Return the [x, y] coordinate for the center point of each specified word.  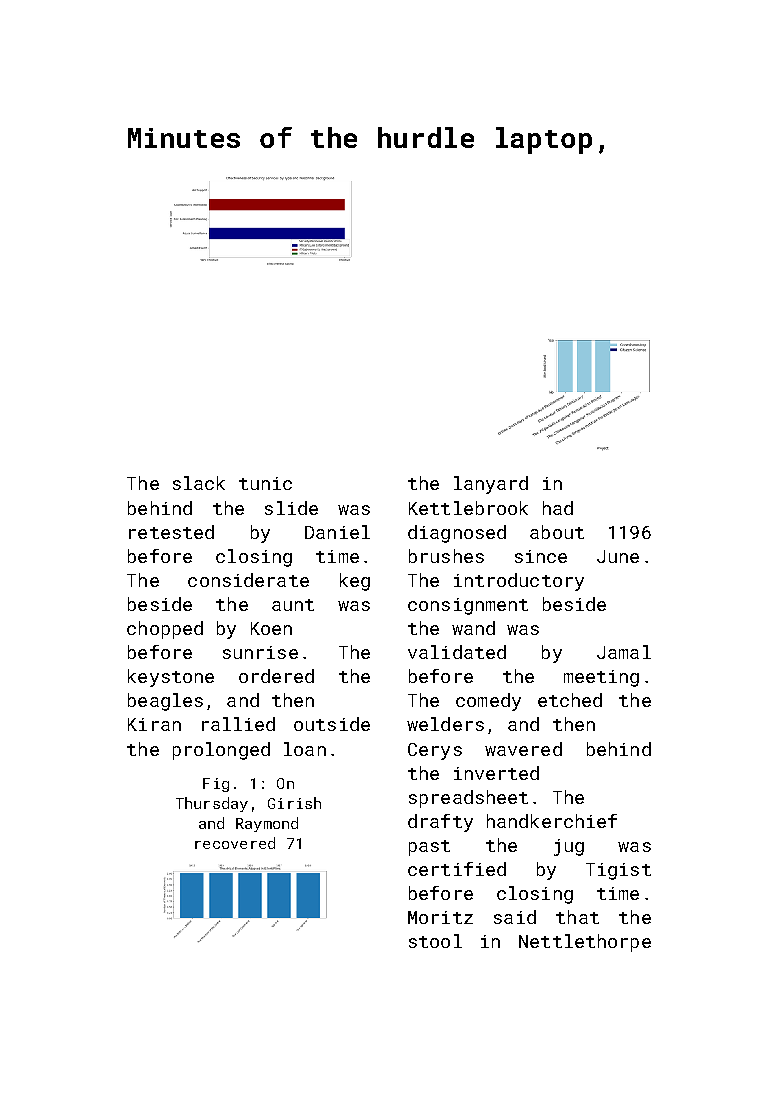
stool [435, 941]
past [429, 848]
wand [473, 628]
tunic [265, 483]
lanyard [491, 485]
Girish [294, 803]
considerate [248, 580]
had [558, 508]
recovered [235, 843]
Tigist [618, 871]
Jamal [624, 652]
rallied [238, 724]
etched [570, 700]
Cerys [435, 751]
